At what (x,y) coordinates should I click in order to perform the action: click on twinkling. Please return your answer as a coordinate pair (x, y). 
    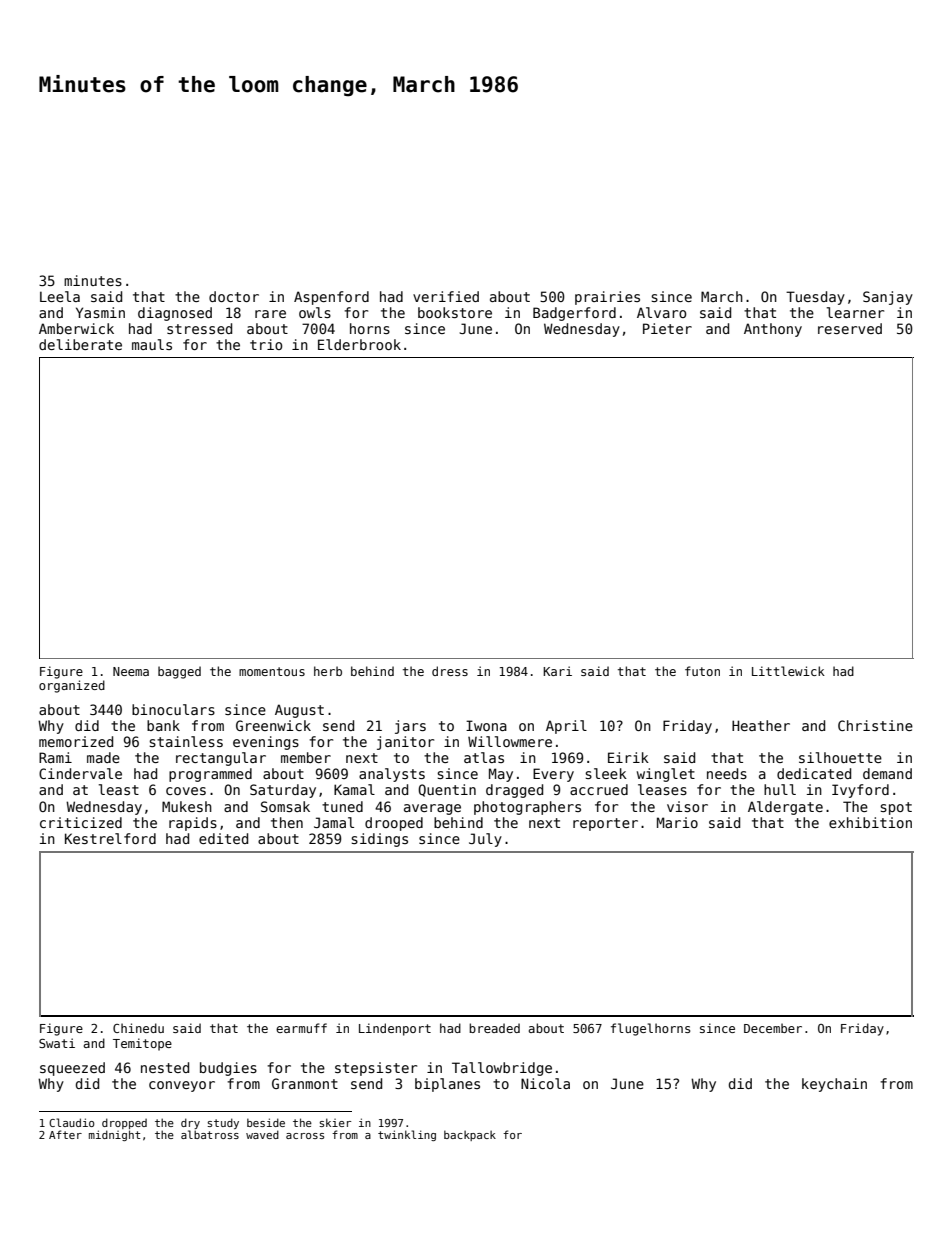
    Looking at the image, I should click on (407, 1135).
